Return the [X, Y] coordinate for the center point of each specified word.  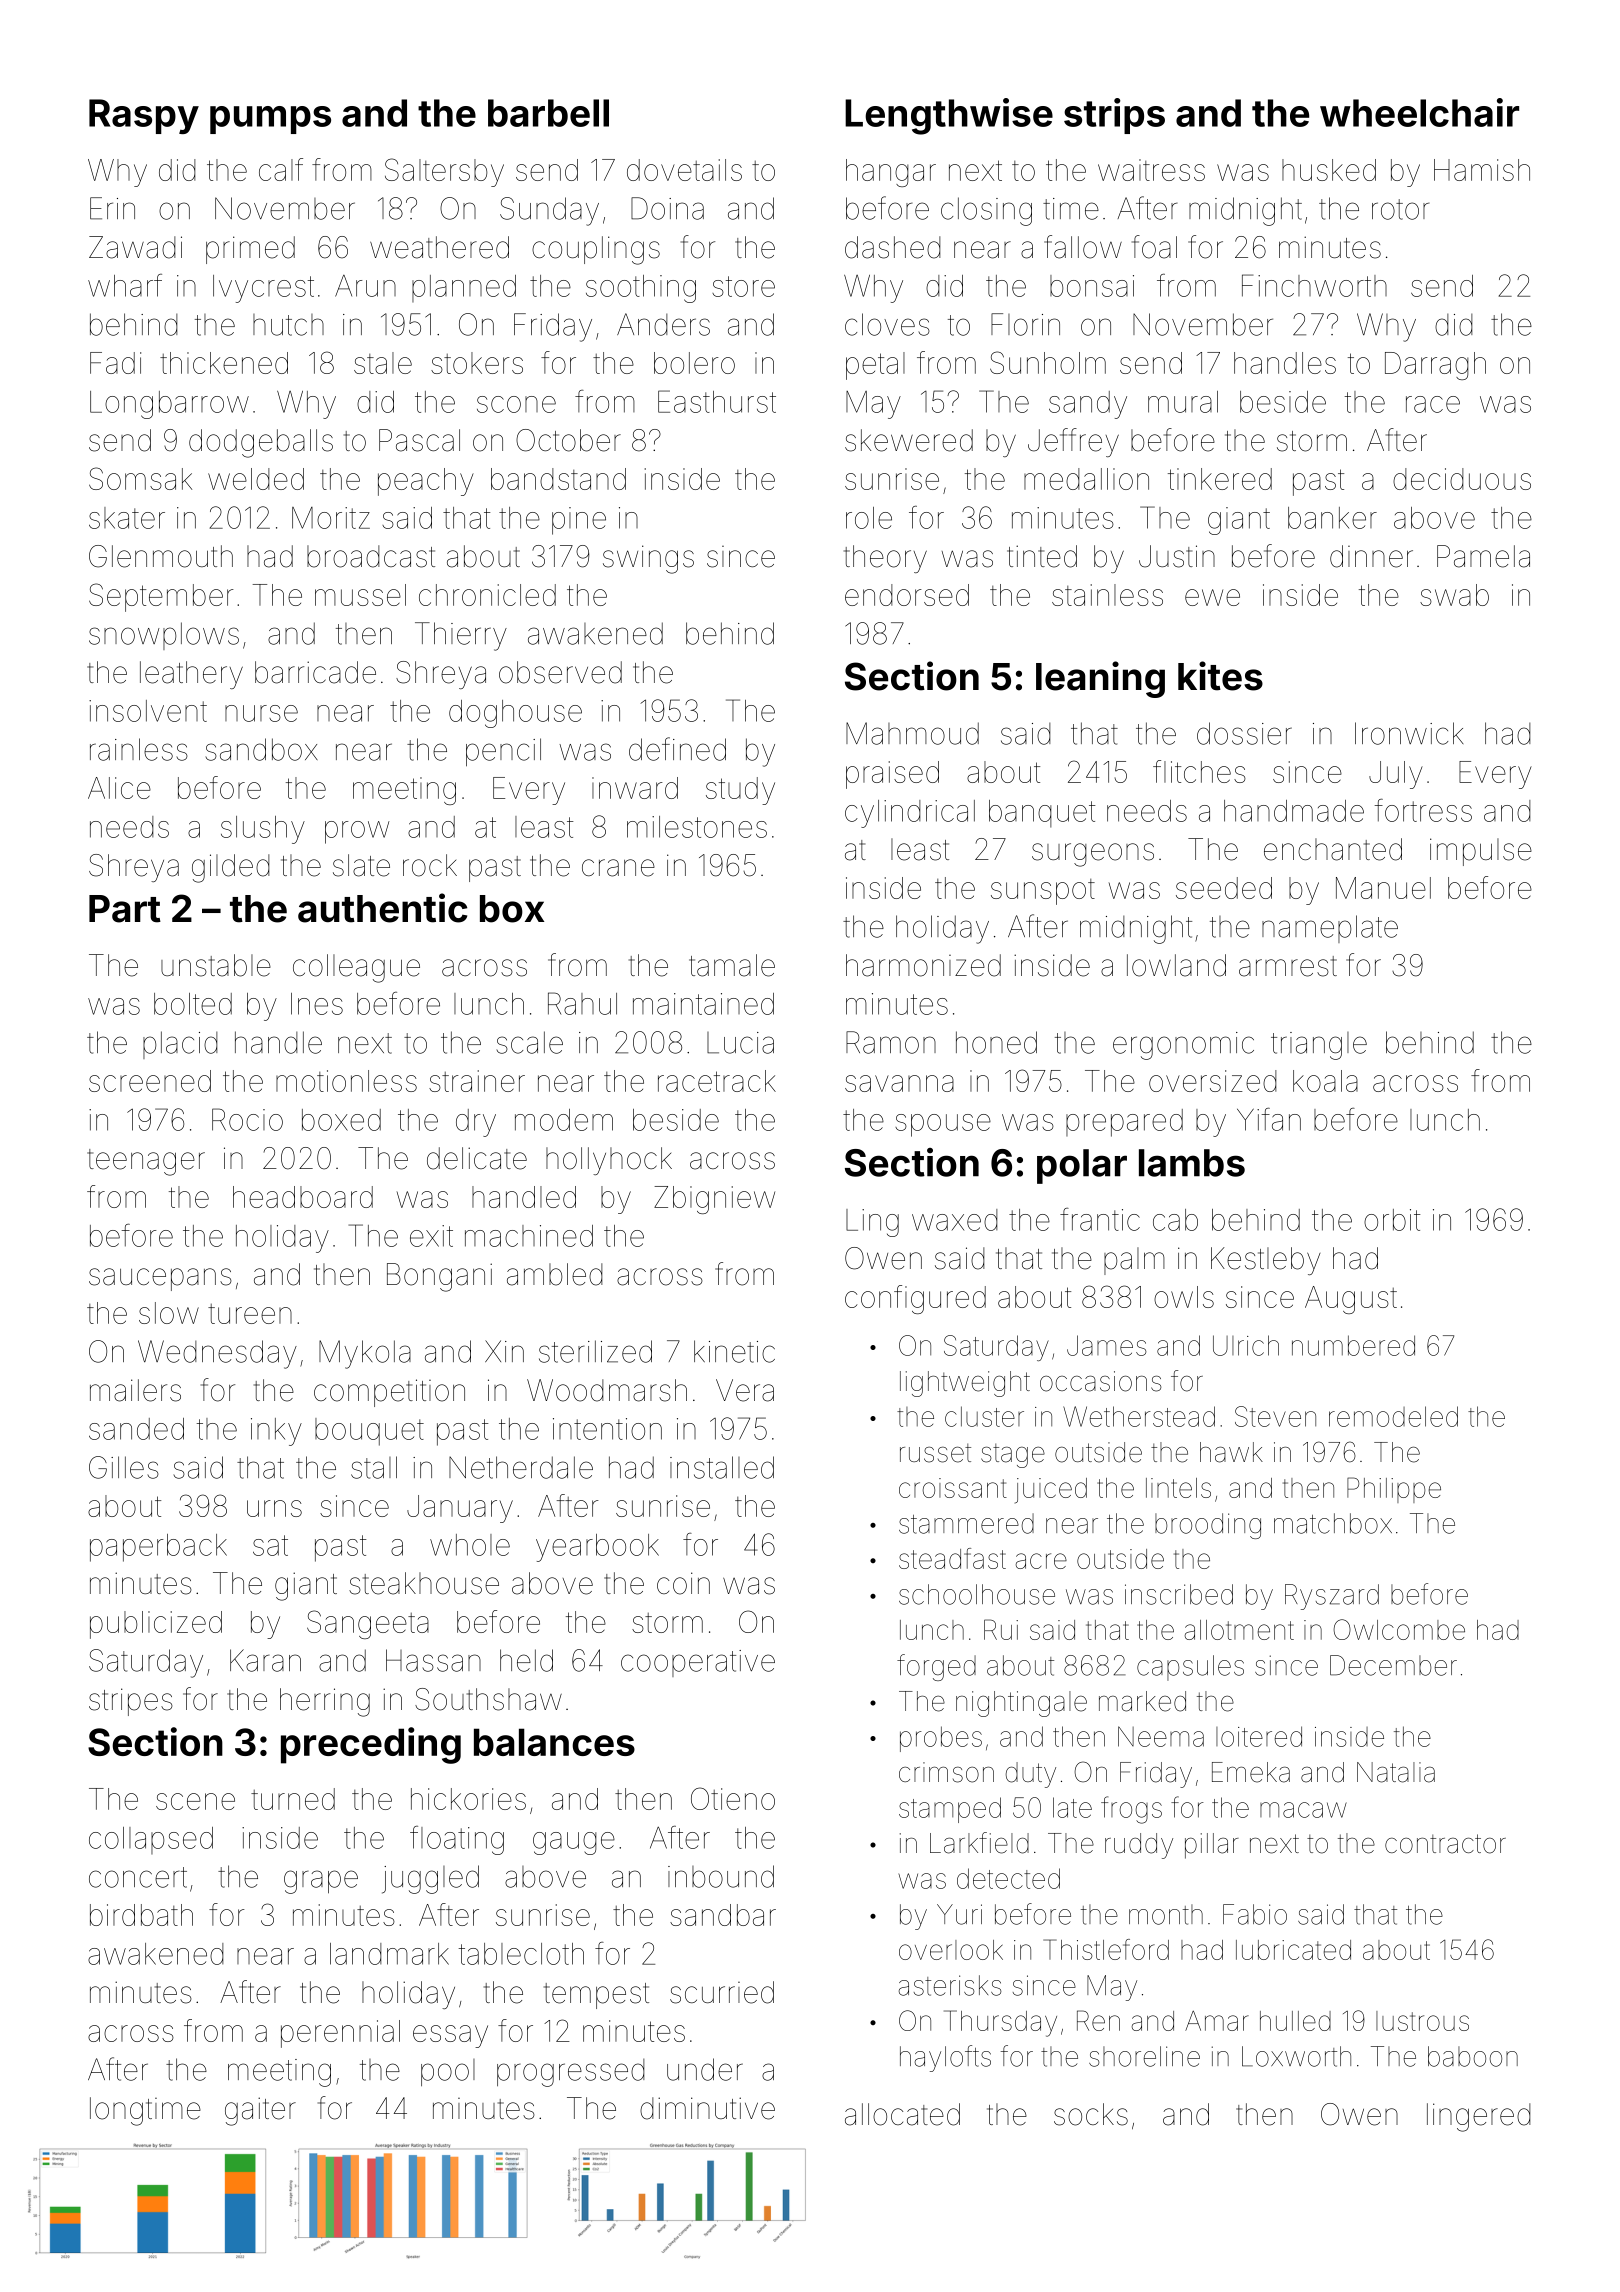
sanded [136, 1429]
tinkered [1220, 479]
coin [683, 1583]
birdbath [141, 1915]
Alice [119, 788]
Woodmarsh [607, 1390]
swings [648, 559]
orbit [1392, 1220]
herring [325, 1702]
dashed [893, 247]
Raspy [144, 116]
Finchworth [1314, 285]
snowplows [164, 636]
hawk [1231, 1452]
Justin [1177, 556]
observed [560, 672]
